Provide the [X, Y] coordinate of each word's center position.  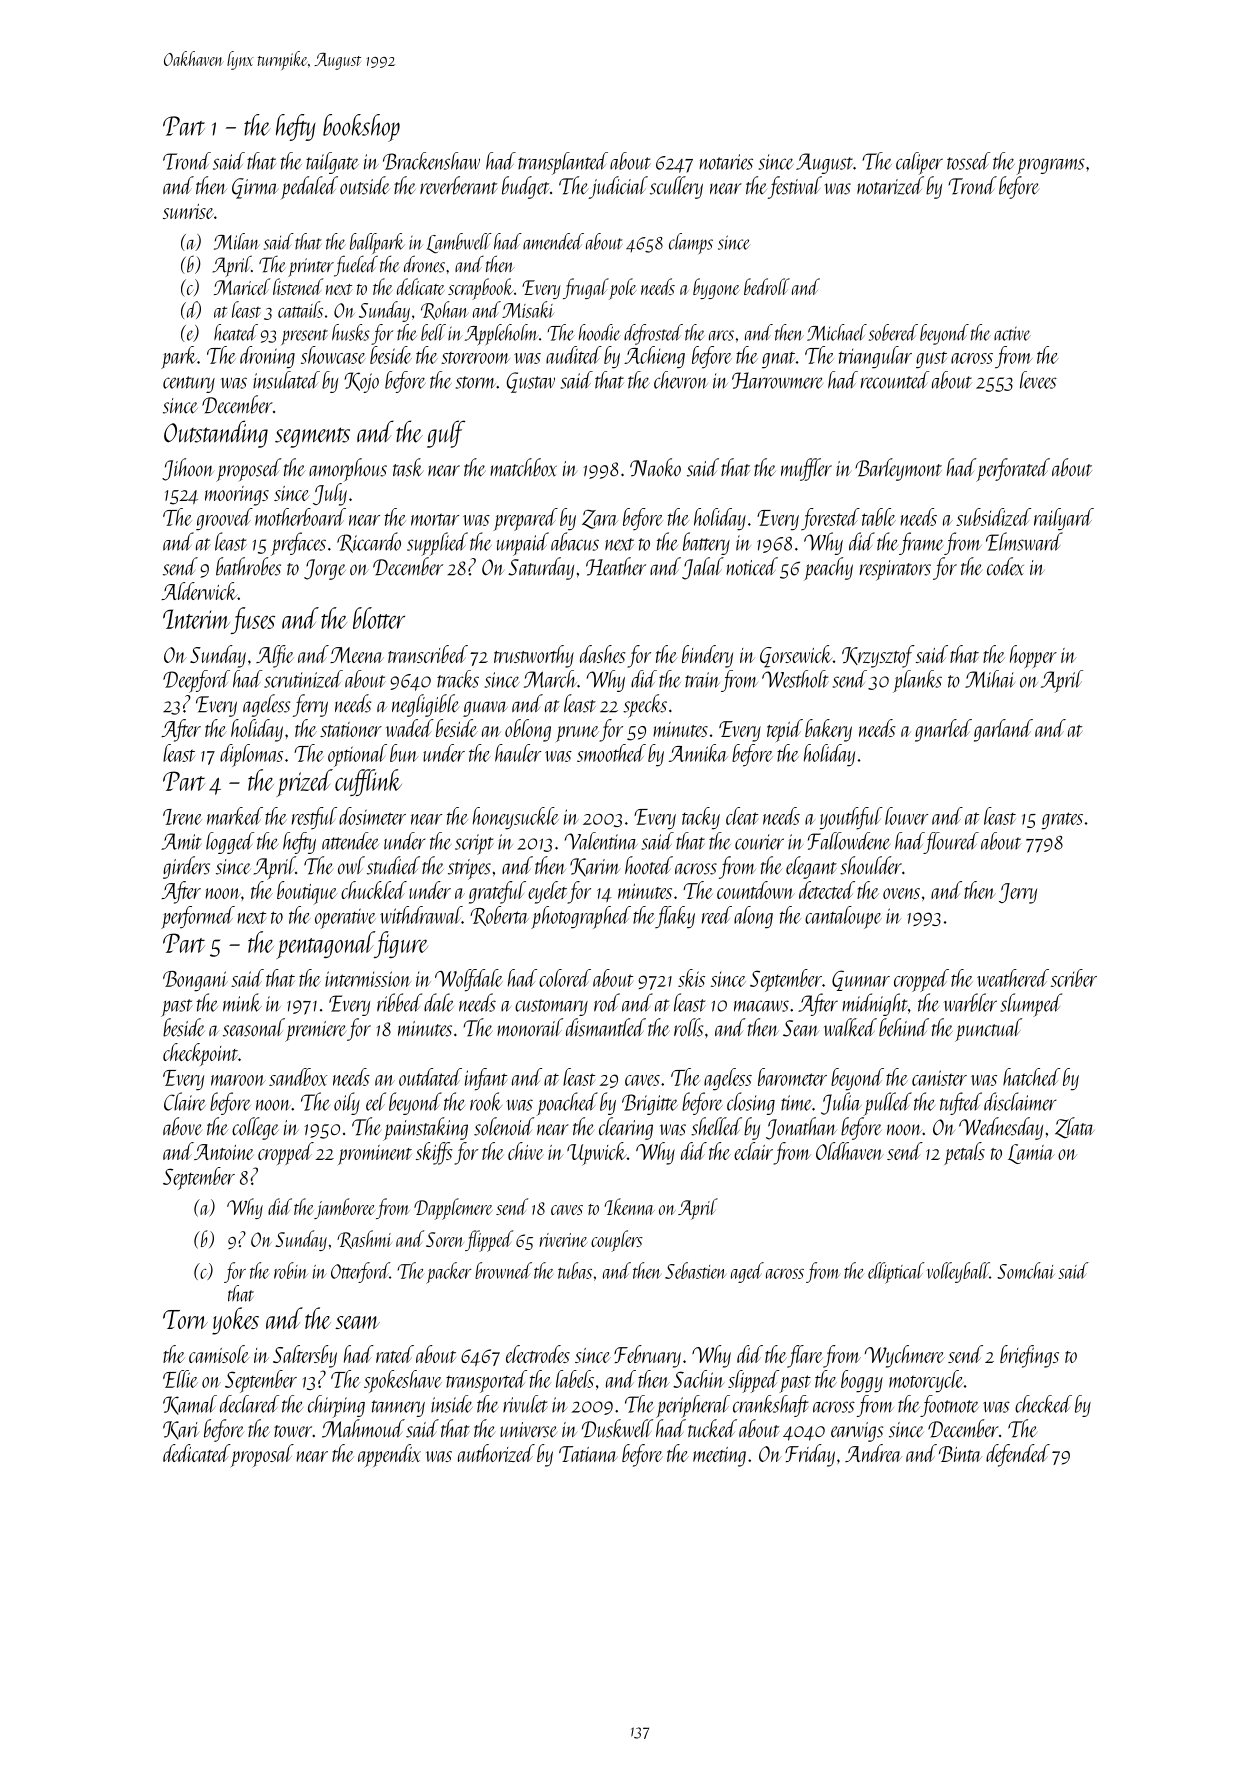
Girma [255, 188]
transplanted [563, 163]
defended [1018, 1455]
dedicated [196, 1453]
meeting [719, 1457]
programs [1051, 166]
